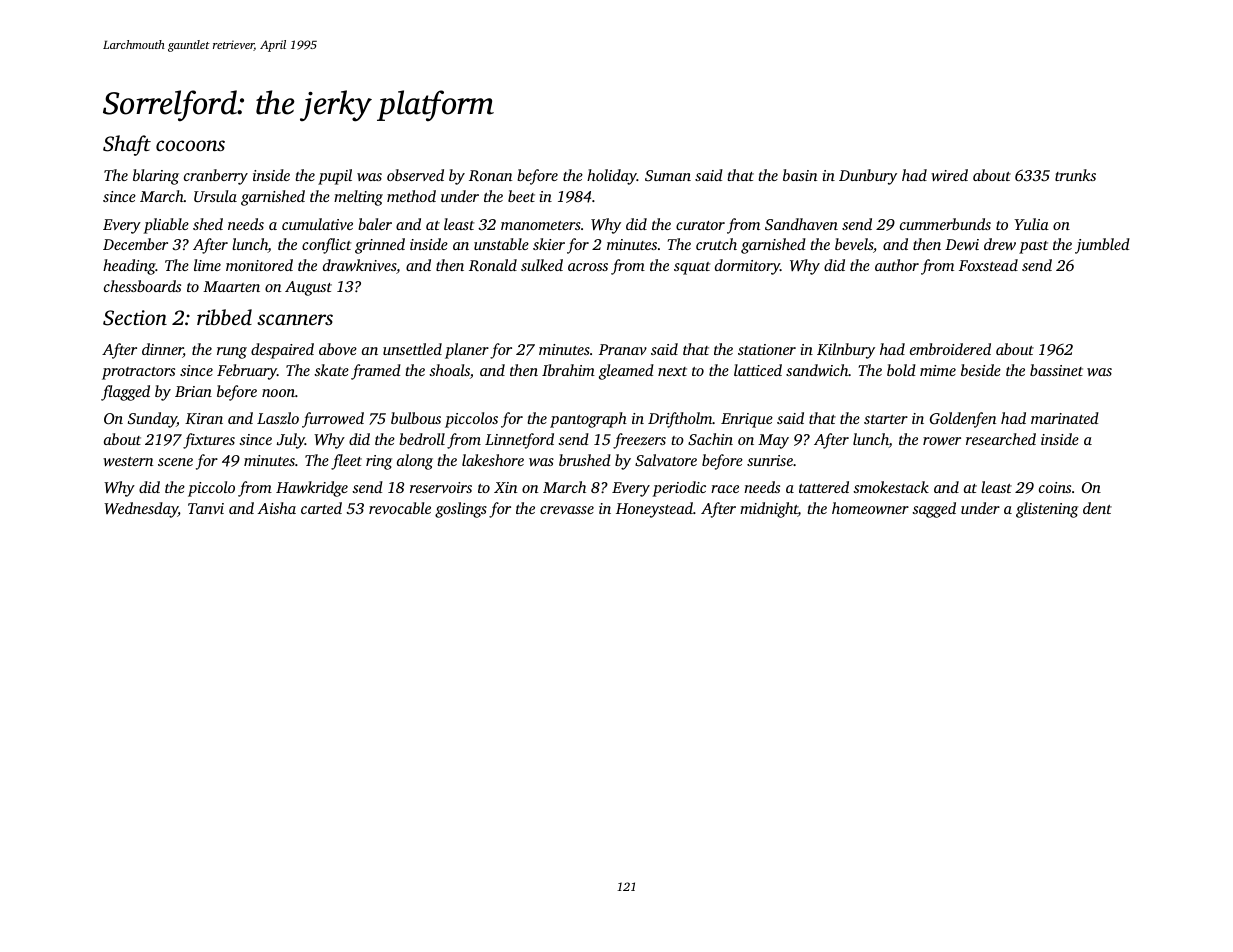 The image size is (1233, 952). I want to click on trunks, so click(1075, 175).
